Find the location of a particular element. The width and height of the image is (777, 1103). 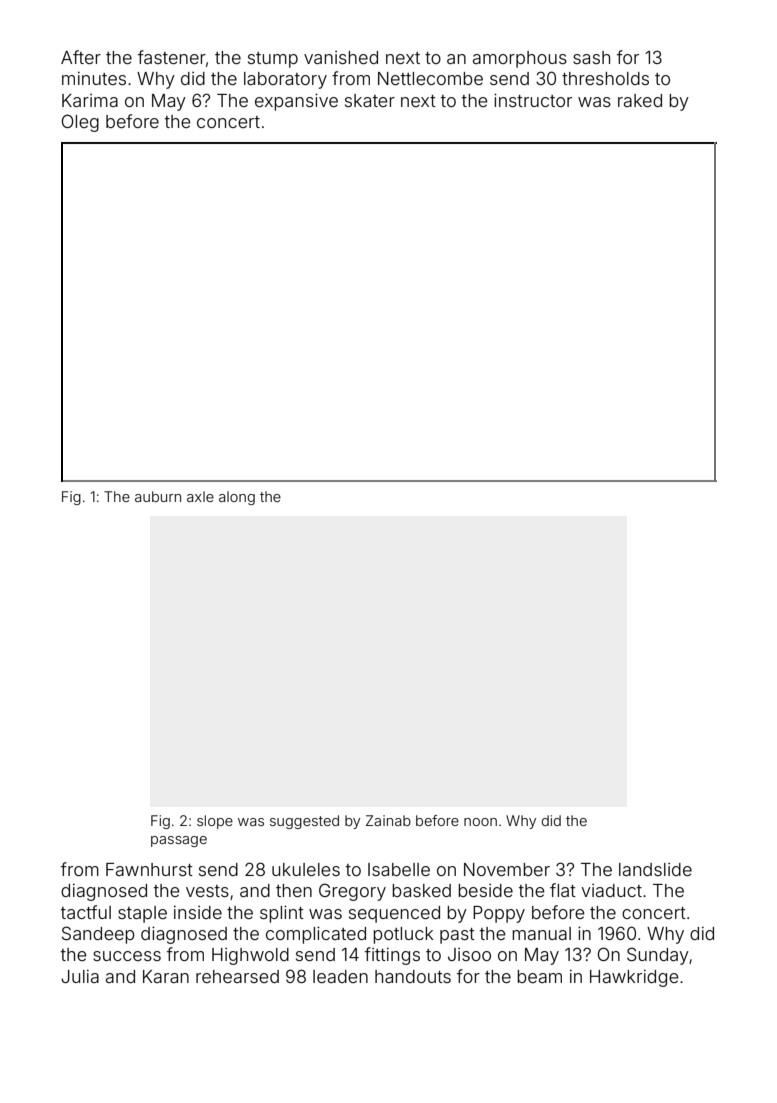

axle is located at coordinates (200, 496).
